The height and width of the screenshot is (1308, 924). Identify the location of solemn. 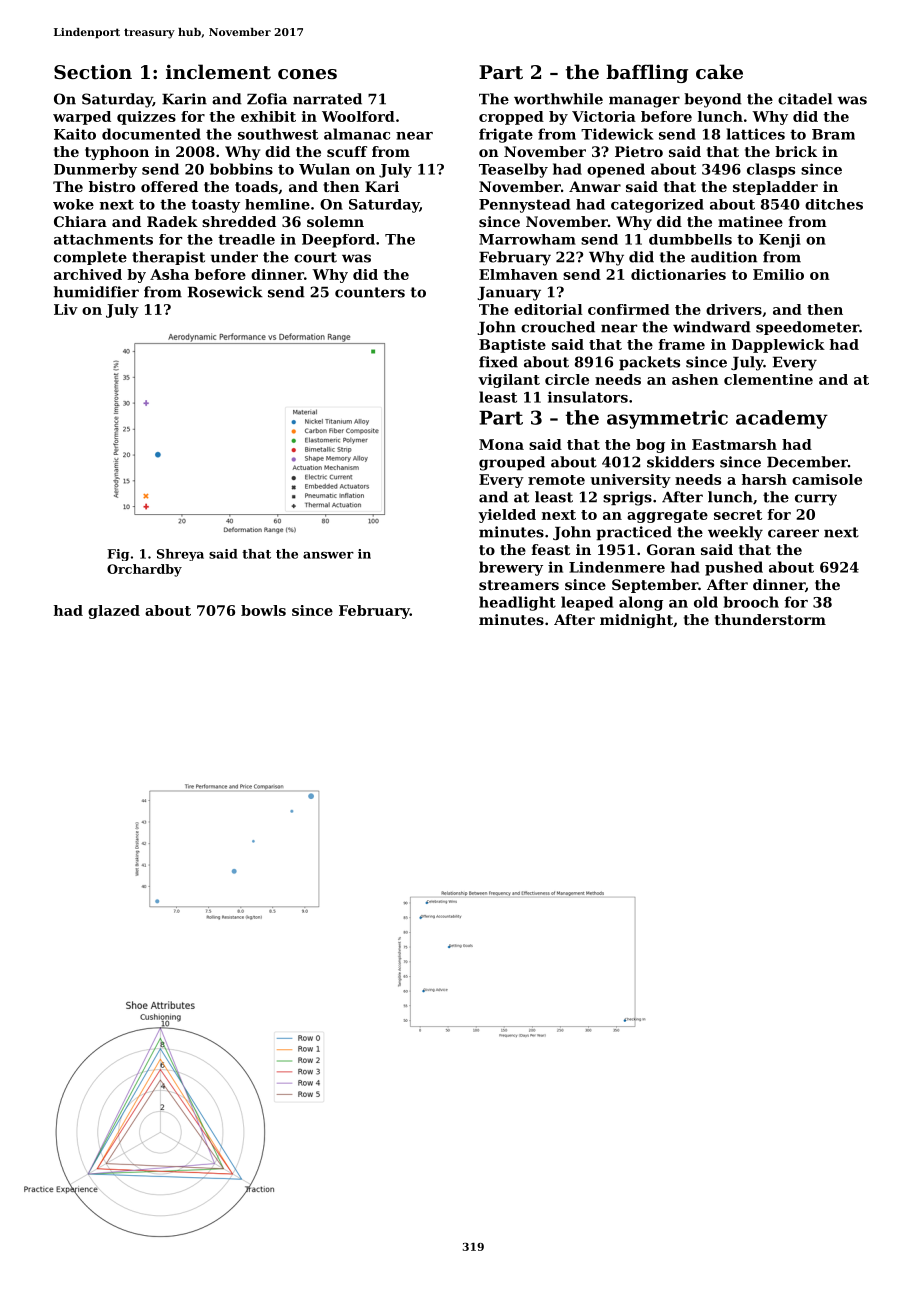
(335, 221).
